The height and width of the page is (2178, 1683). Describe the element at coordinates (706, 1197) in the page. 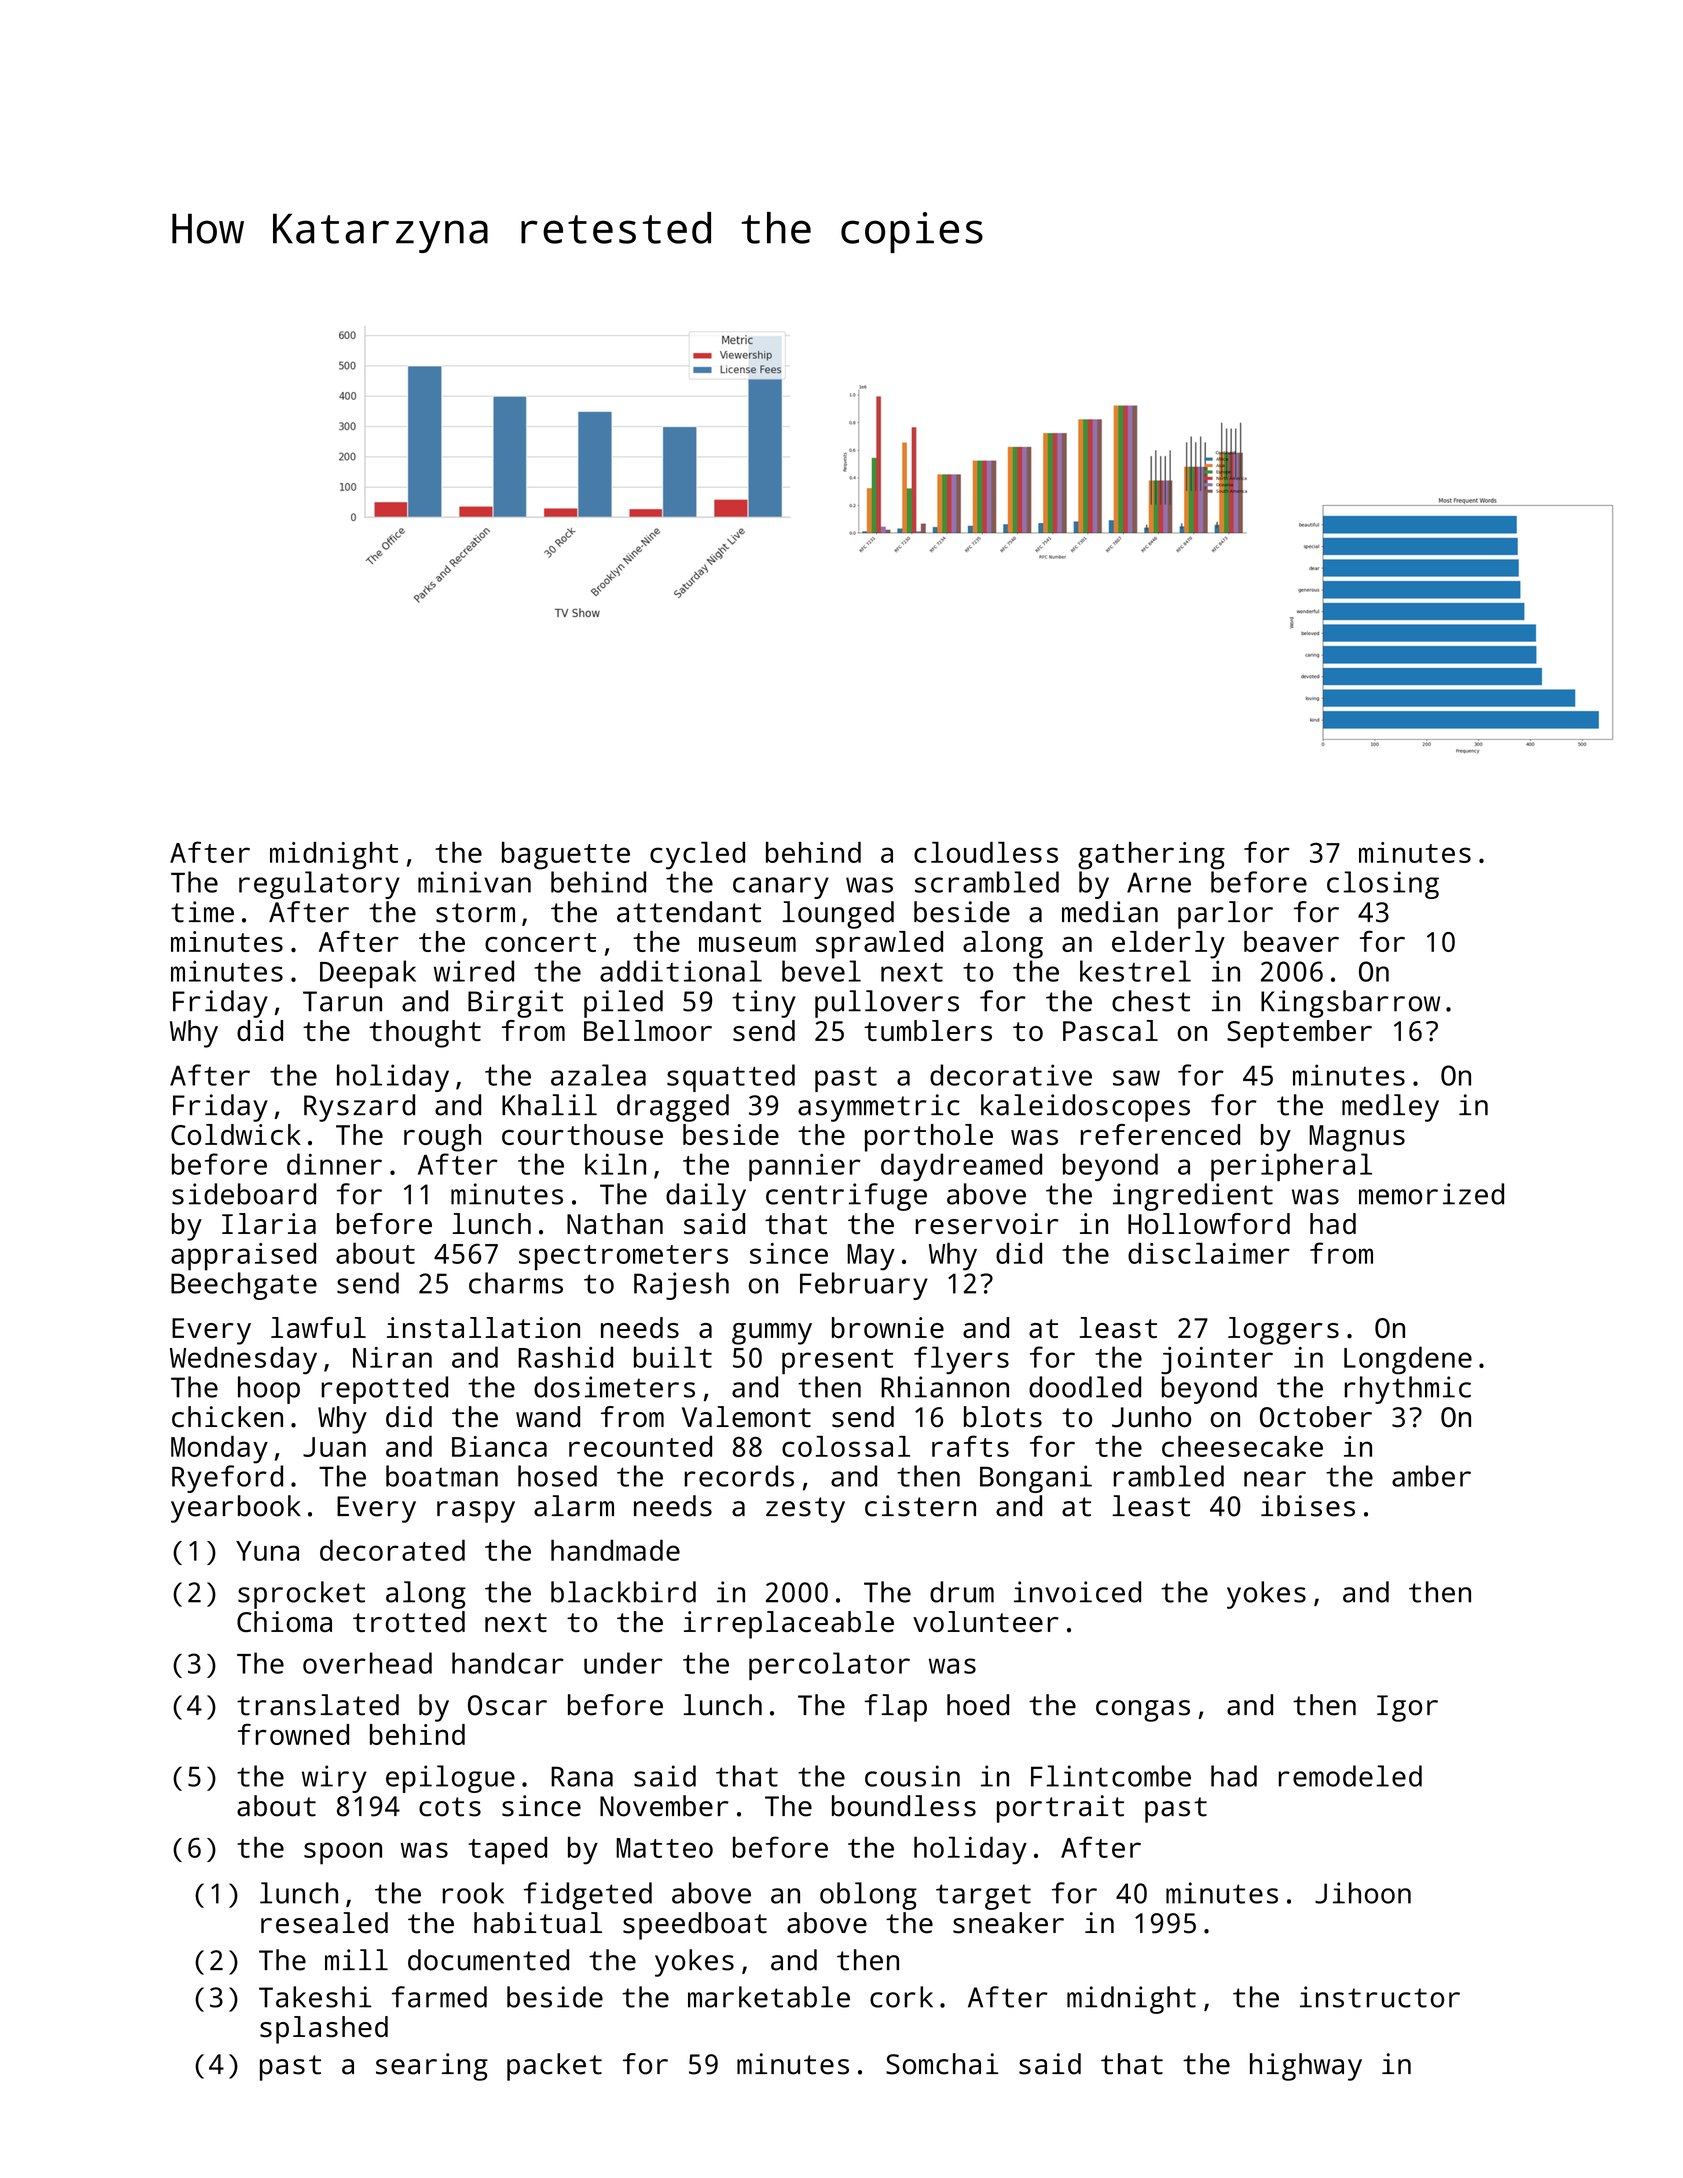

I see `daily` at that location.
